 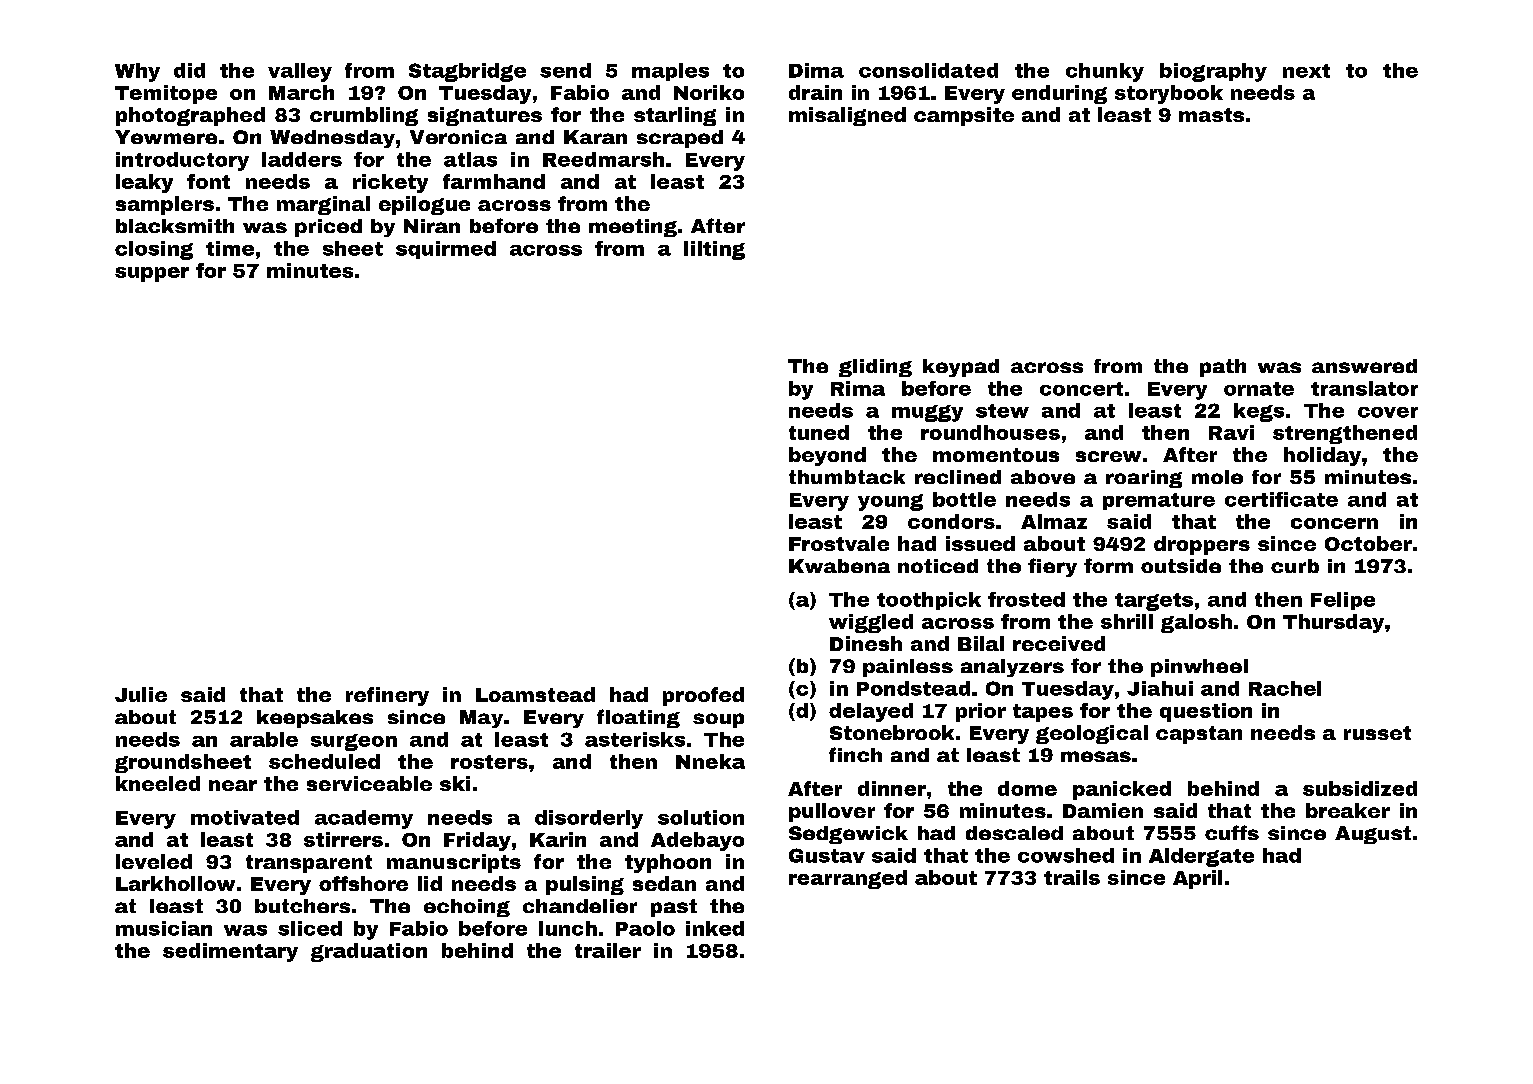 I want to click on butchers, so click(x=302, y=906).
